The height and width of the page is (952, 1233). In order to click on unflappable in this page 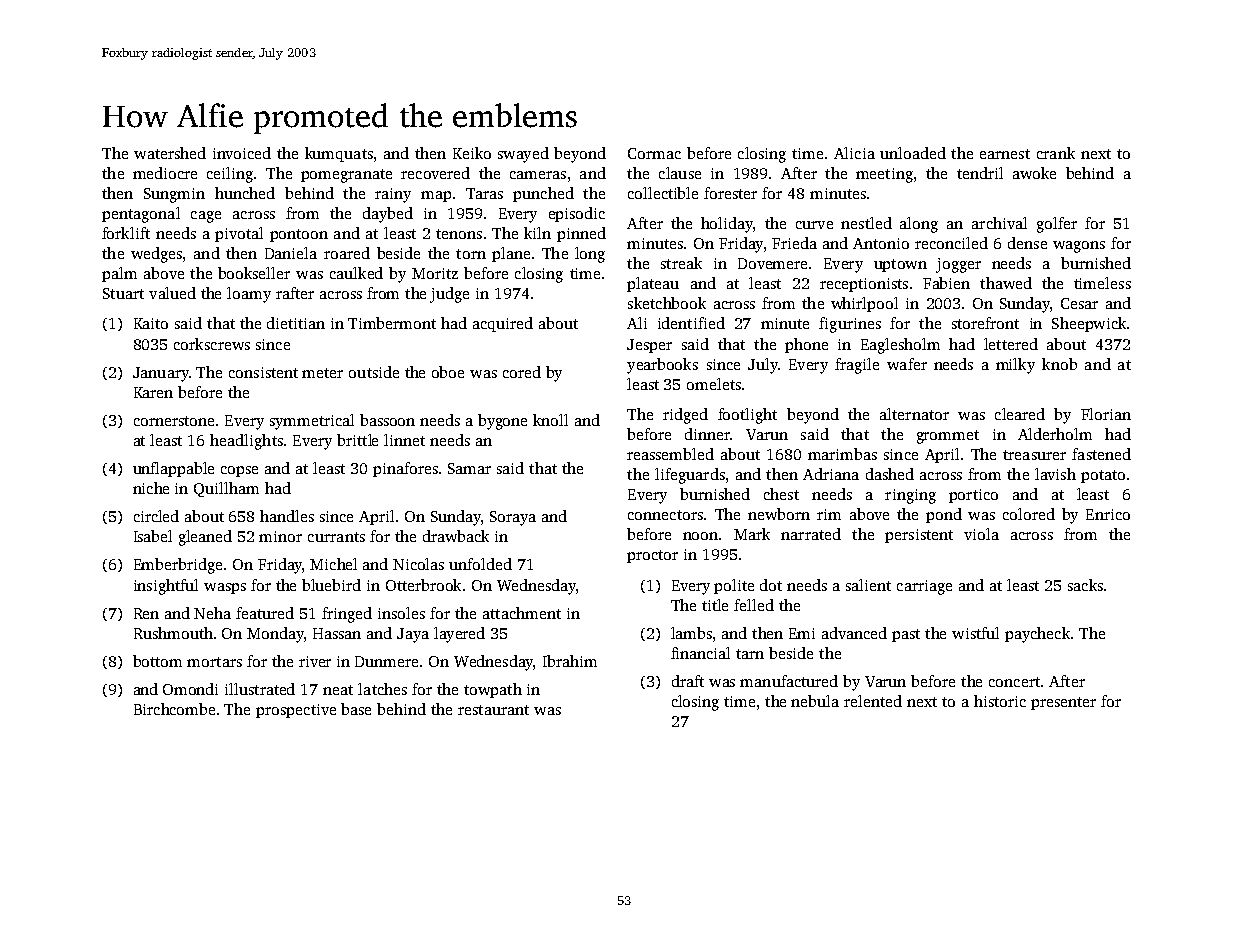, I will do `click(173, 469)`.
